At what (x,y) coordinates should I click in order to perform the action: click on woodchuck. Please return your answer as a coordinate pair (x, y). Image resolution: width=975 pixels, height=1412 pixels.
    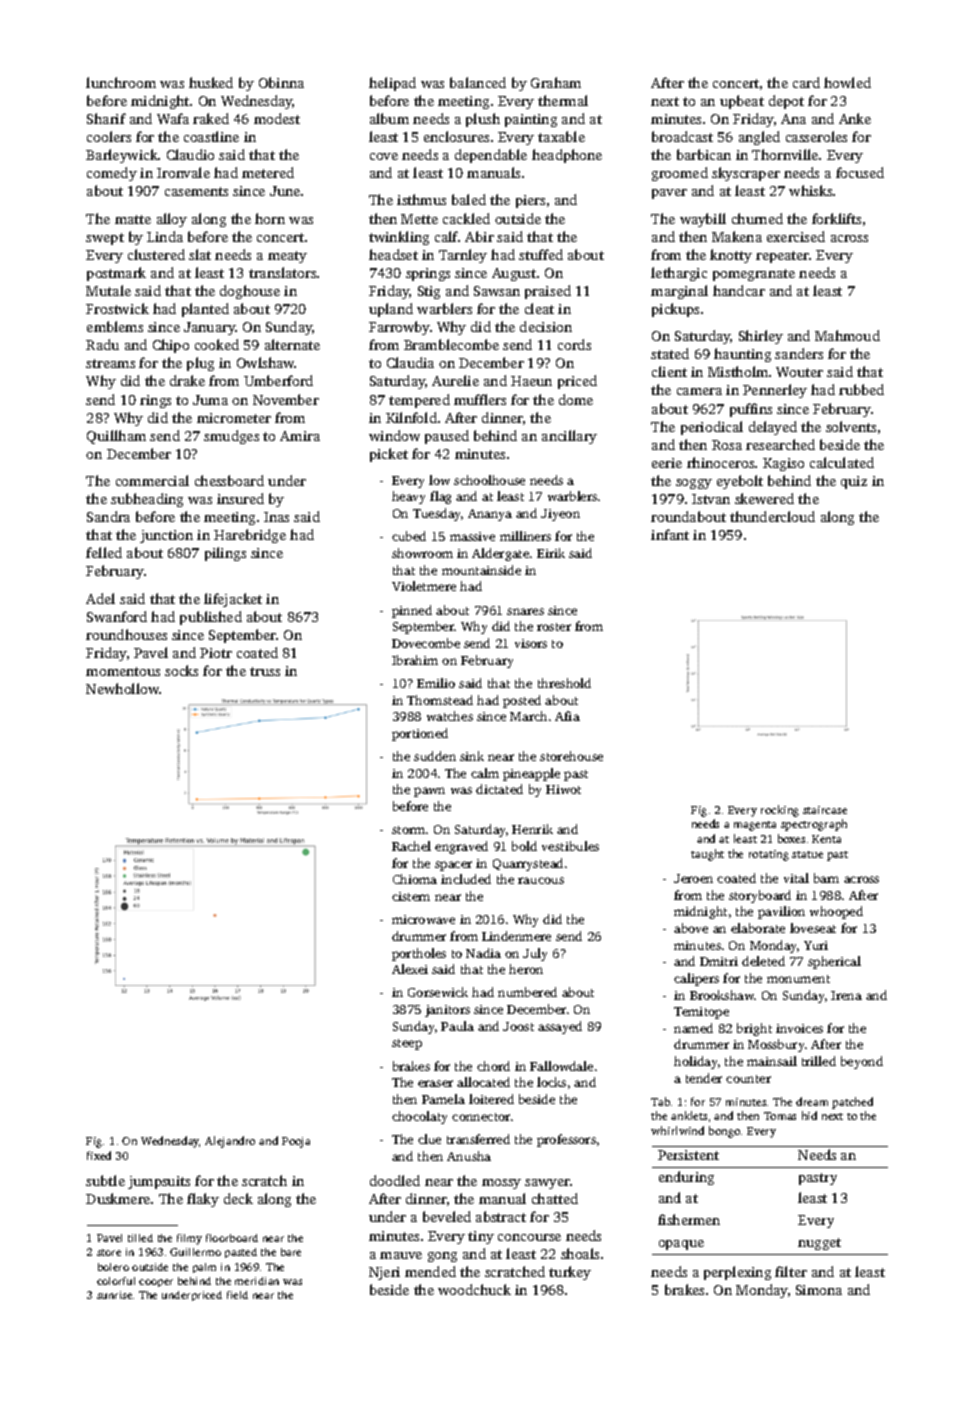
    Looking at the image, I should click on (474, 1289).
